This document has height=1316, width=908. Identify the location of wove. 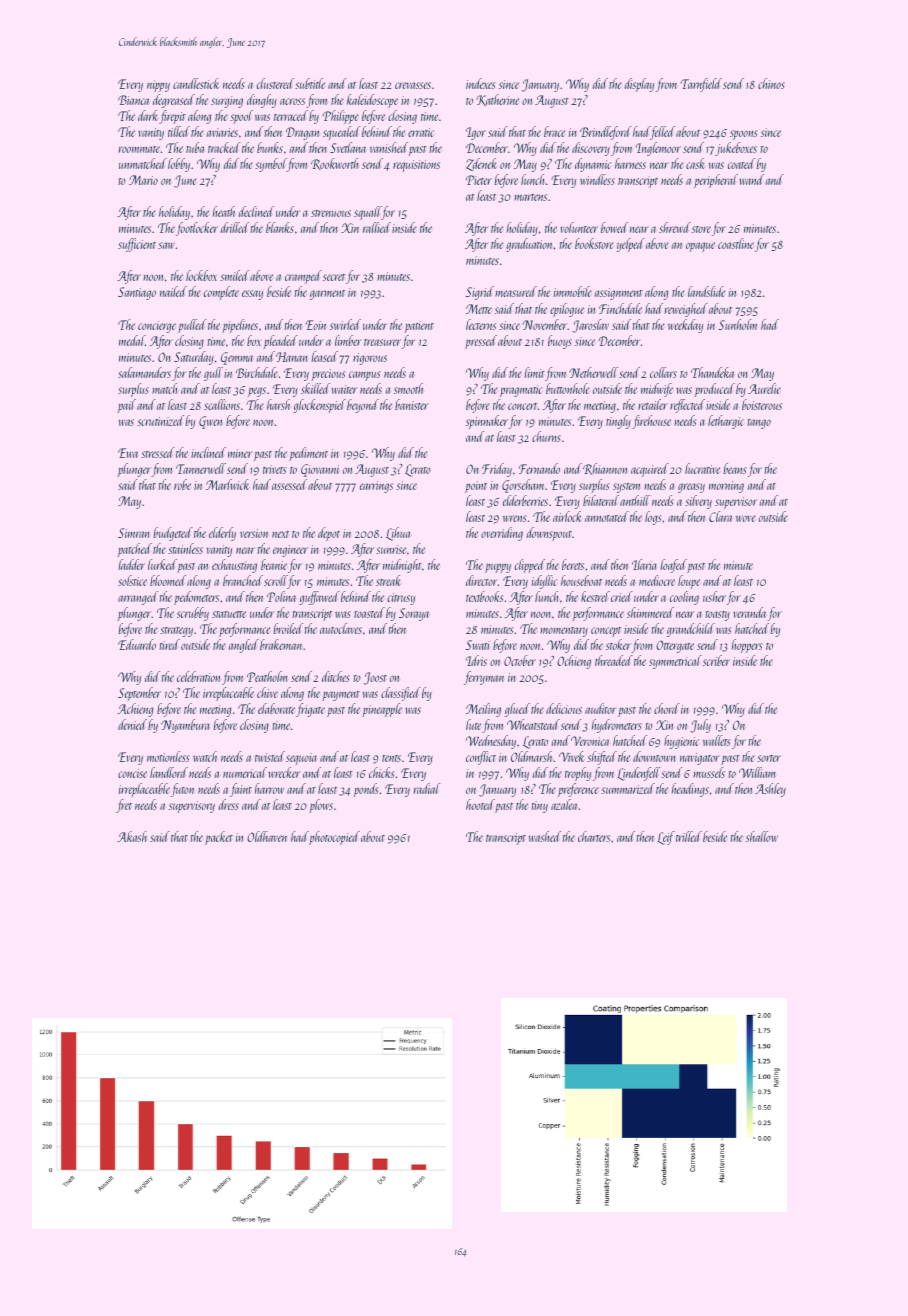
(746, 518).
